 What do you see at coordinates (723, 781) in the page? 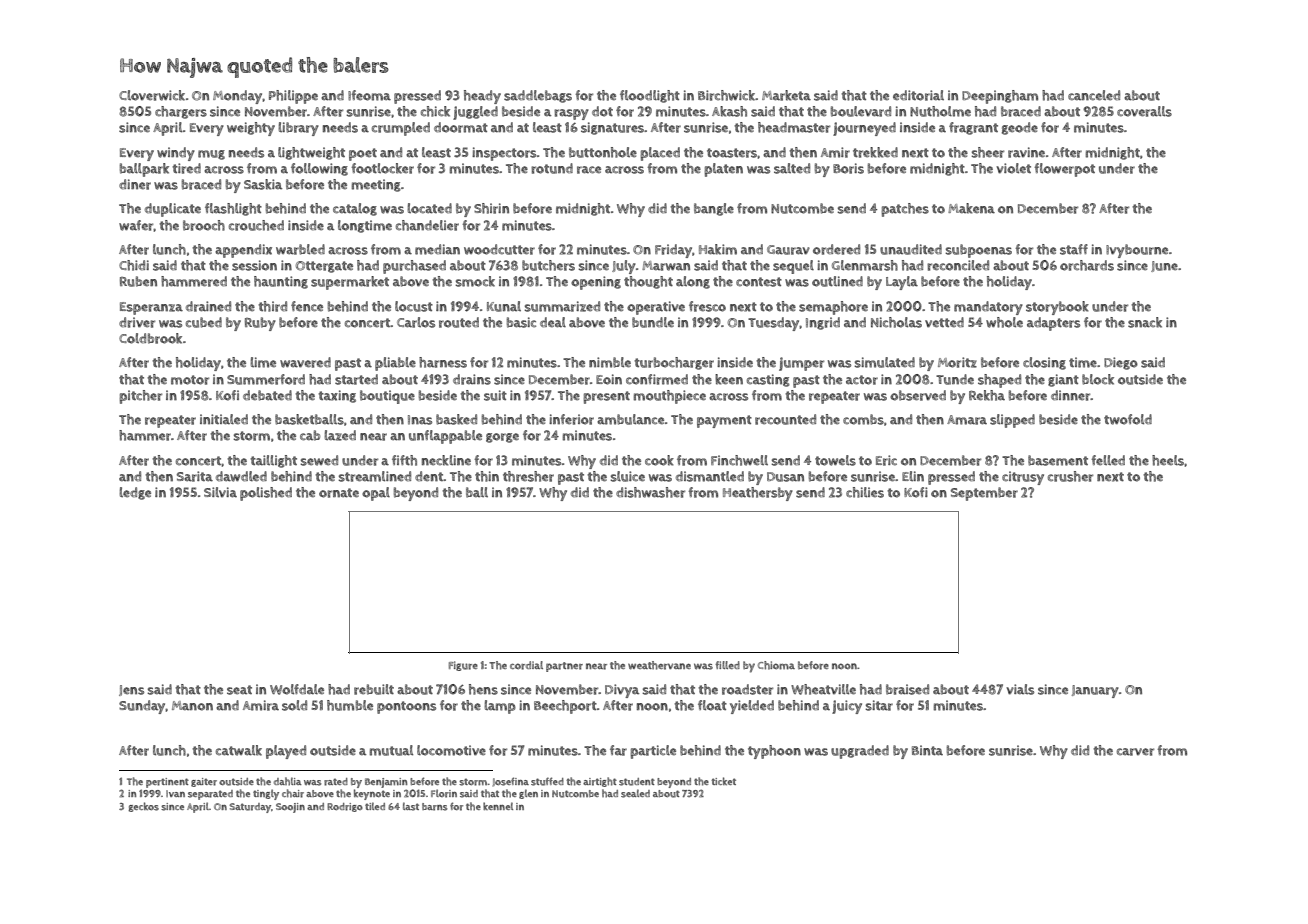
I see `ticket` at bounding box center [723, 781].
